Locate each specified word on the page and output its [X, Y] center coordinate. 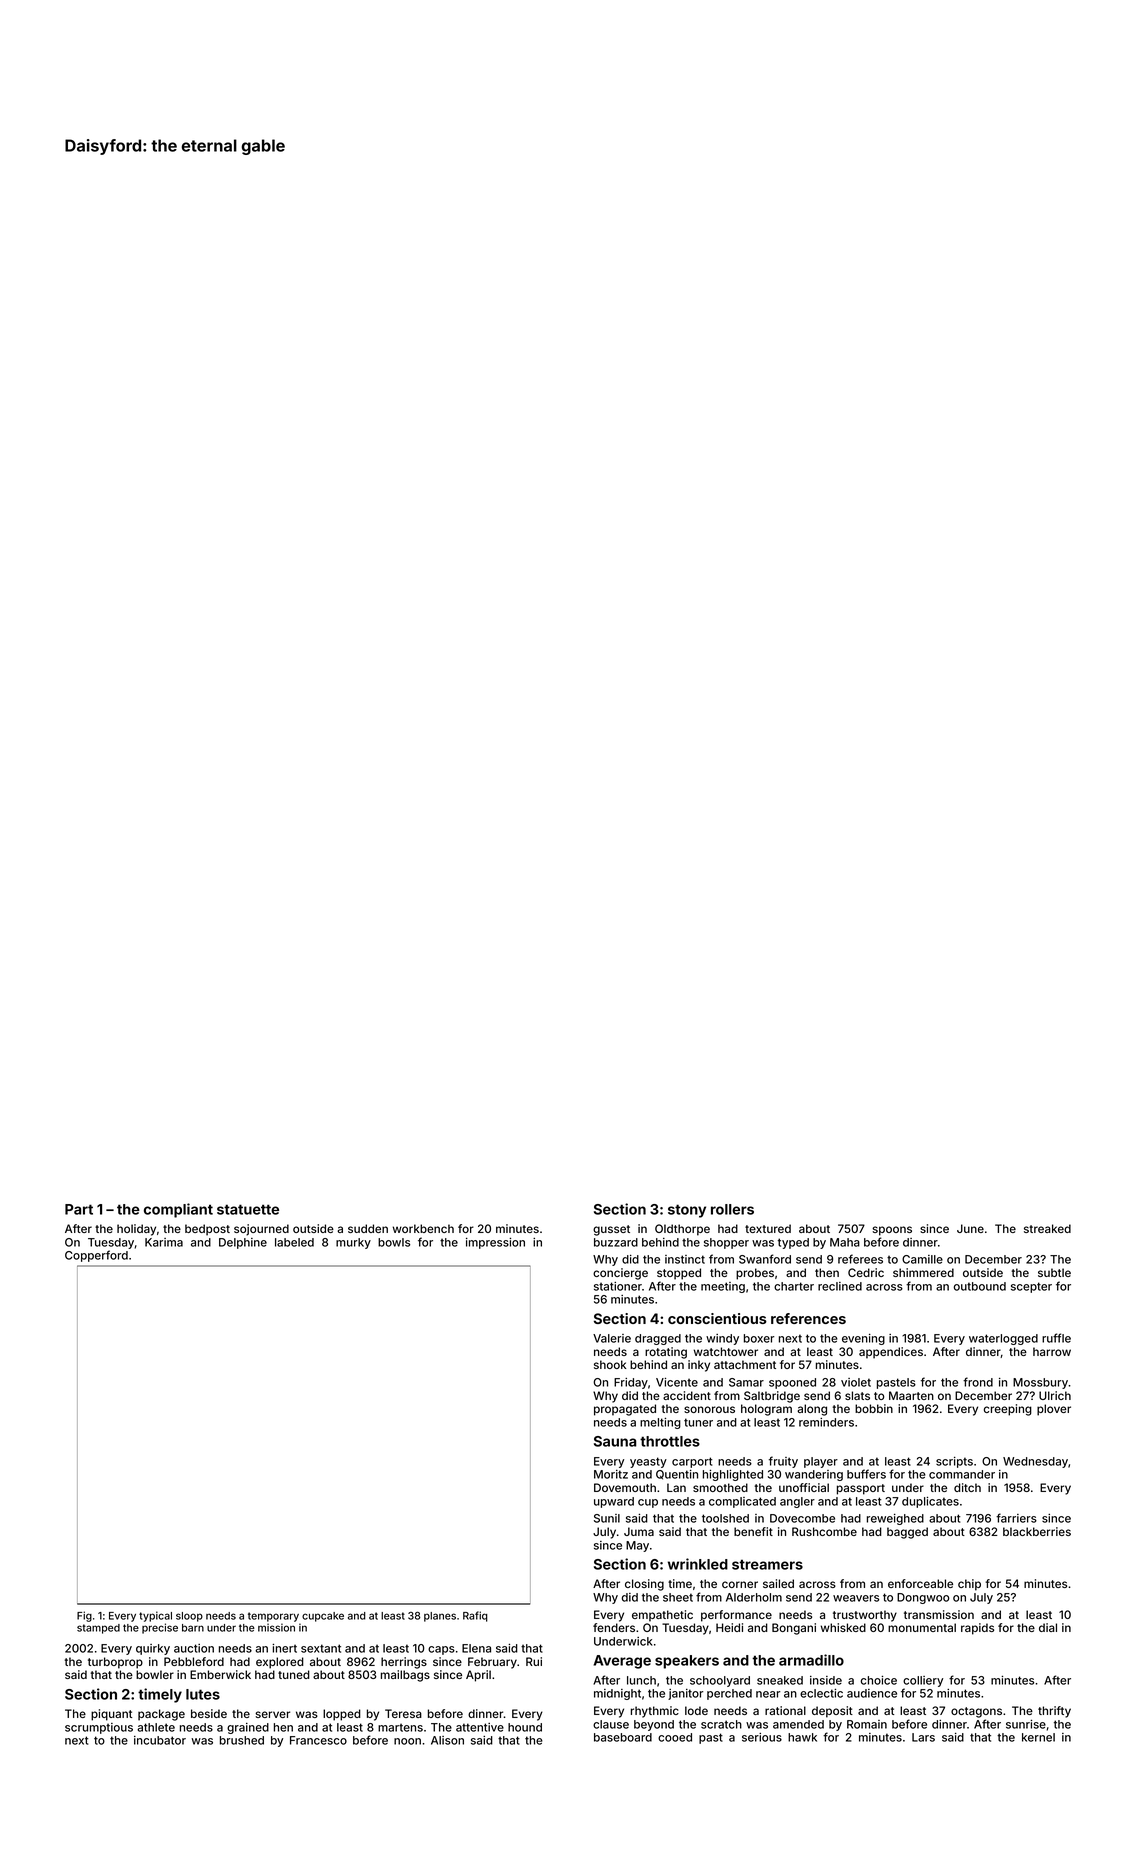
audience [872, 1693]
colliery [923, 1681]
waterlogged [1003, 1339]
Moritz [611, 1474]
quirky [153, 1649]
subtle [1054, 1272]
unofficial [804, 1487]
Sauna [615, 1441]
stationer [618, 1286]
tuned [294, 1674]
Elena [476, 1648]
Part [79, 1209]
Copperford [96, 1256]
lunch [641, 1680]
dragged [658, 1339]
